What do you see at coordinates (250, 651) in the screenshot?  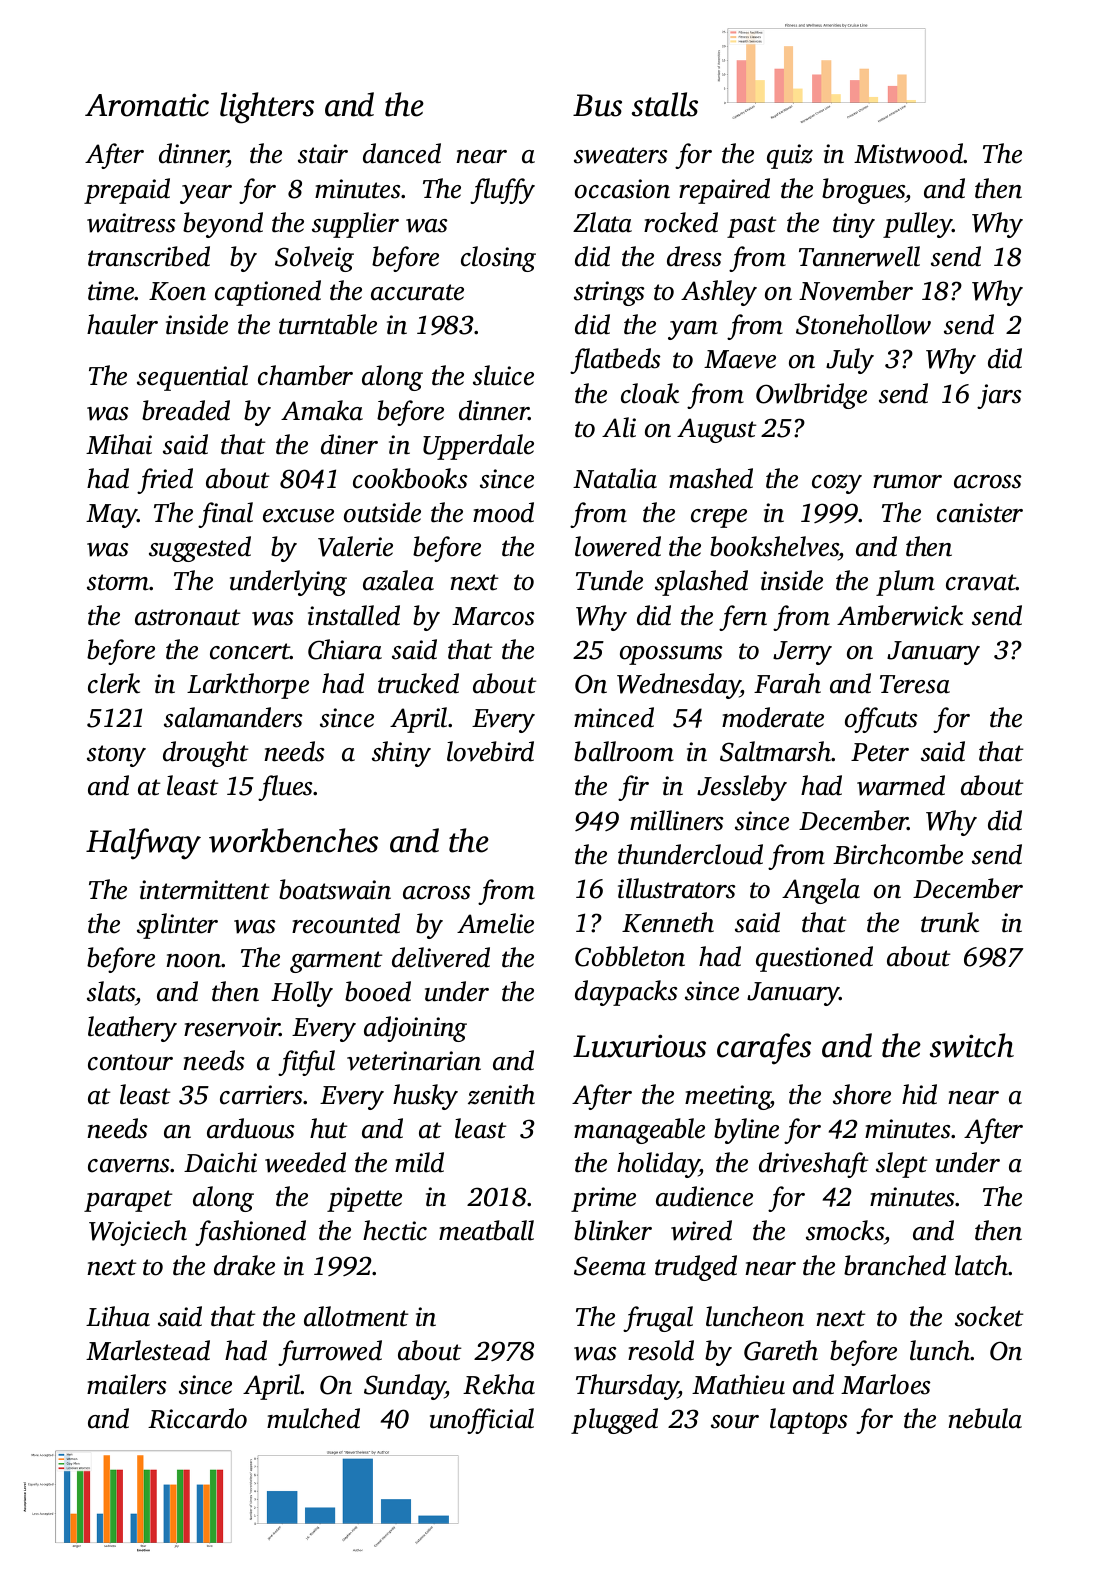 I see `concert` at bounding box center [250, 651].
